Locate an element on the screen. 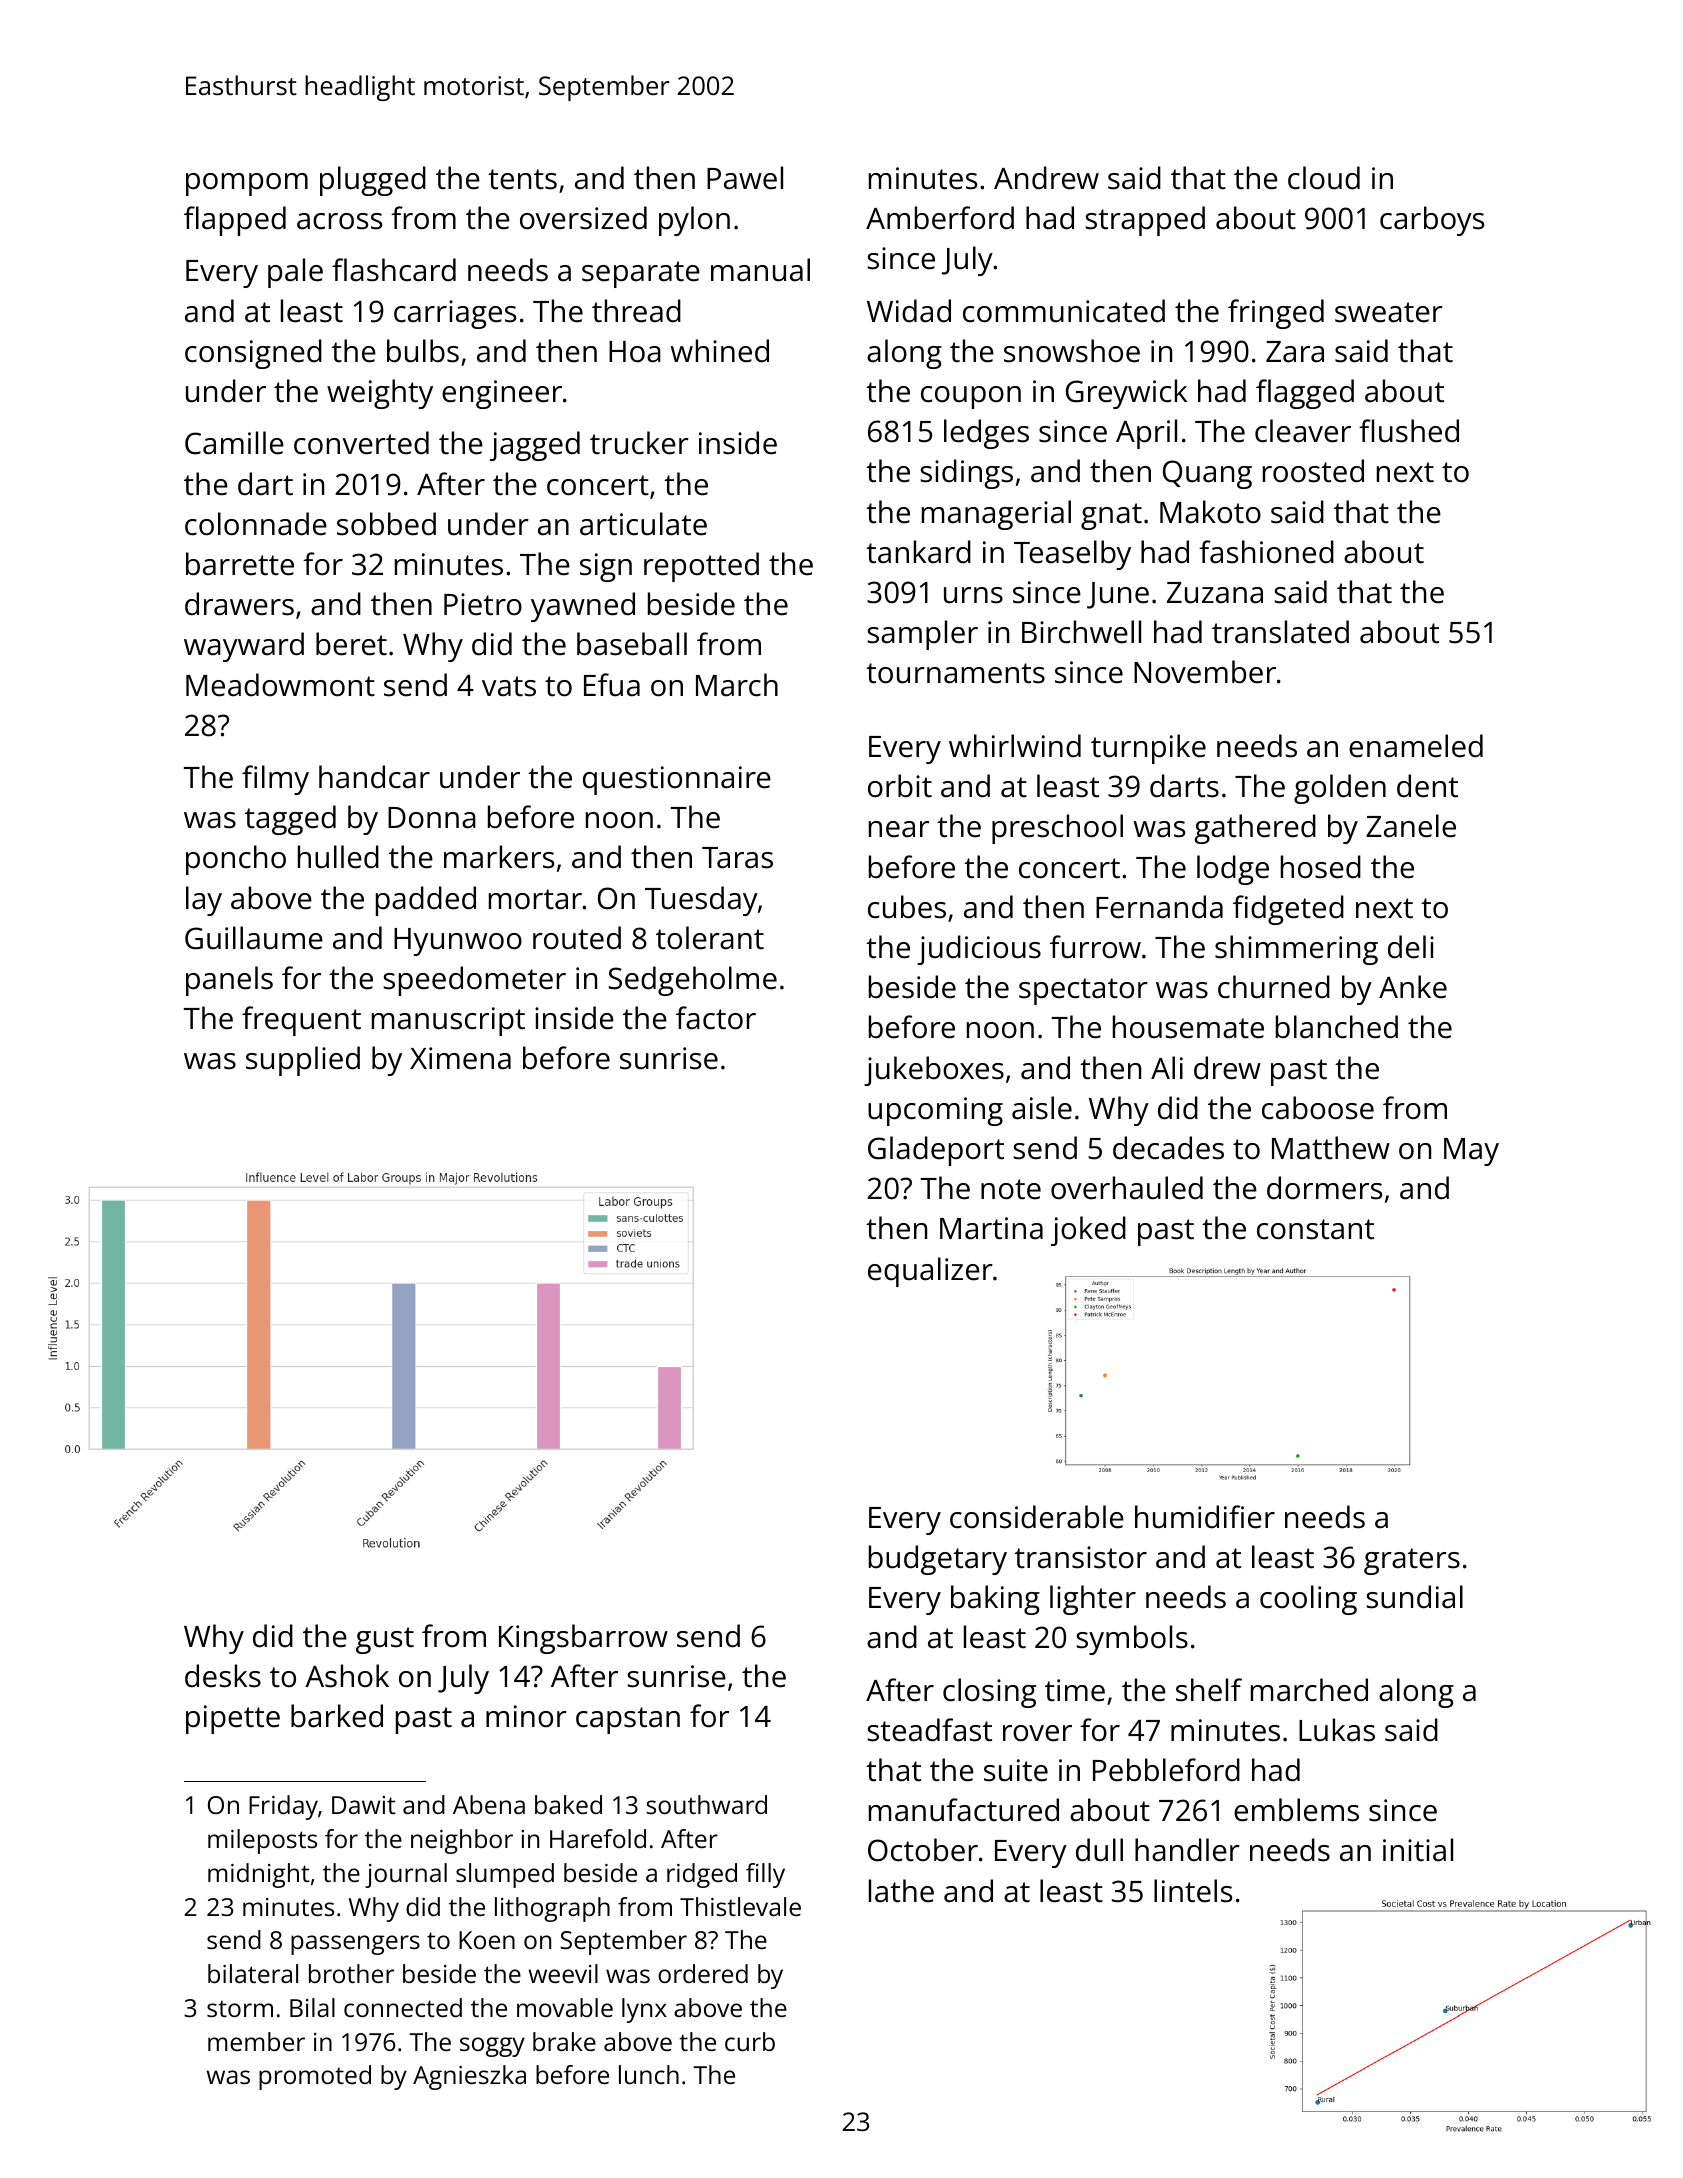  storm is located at coordinates (240, 2008).
